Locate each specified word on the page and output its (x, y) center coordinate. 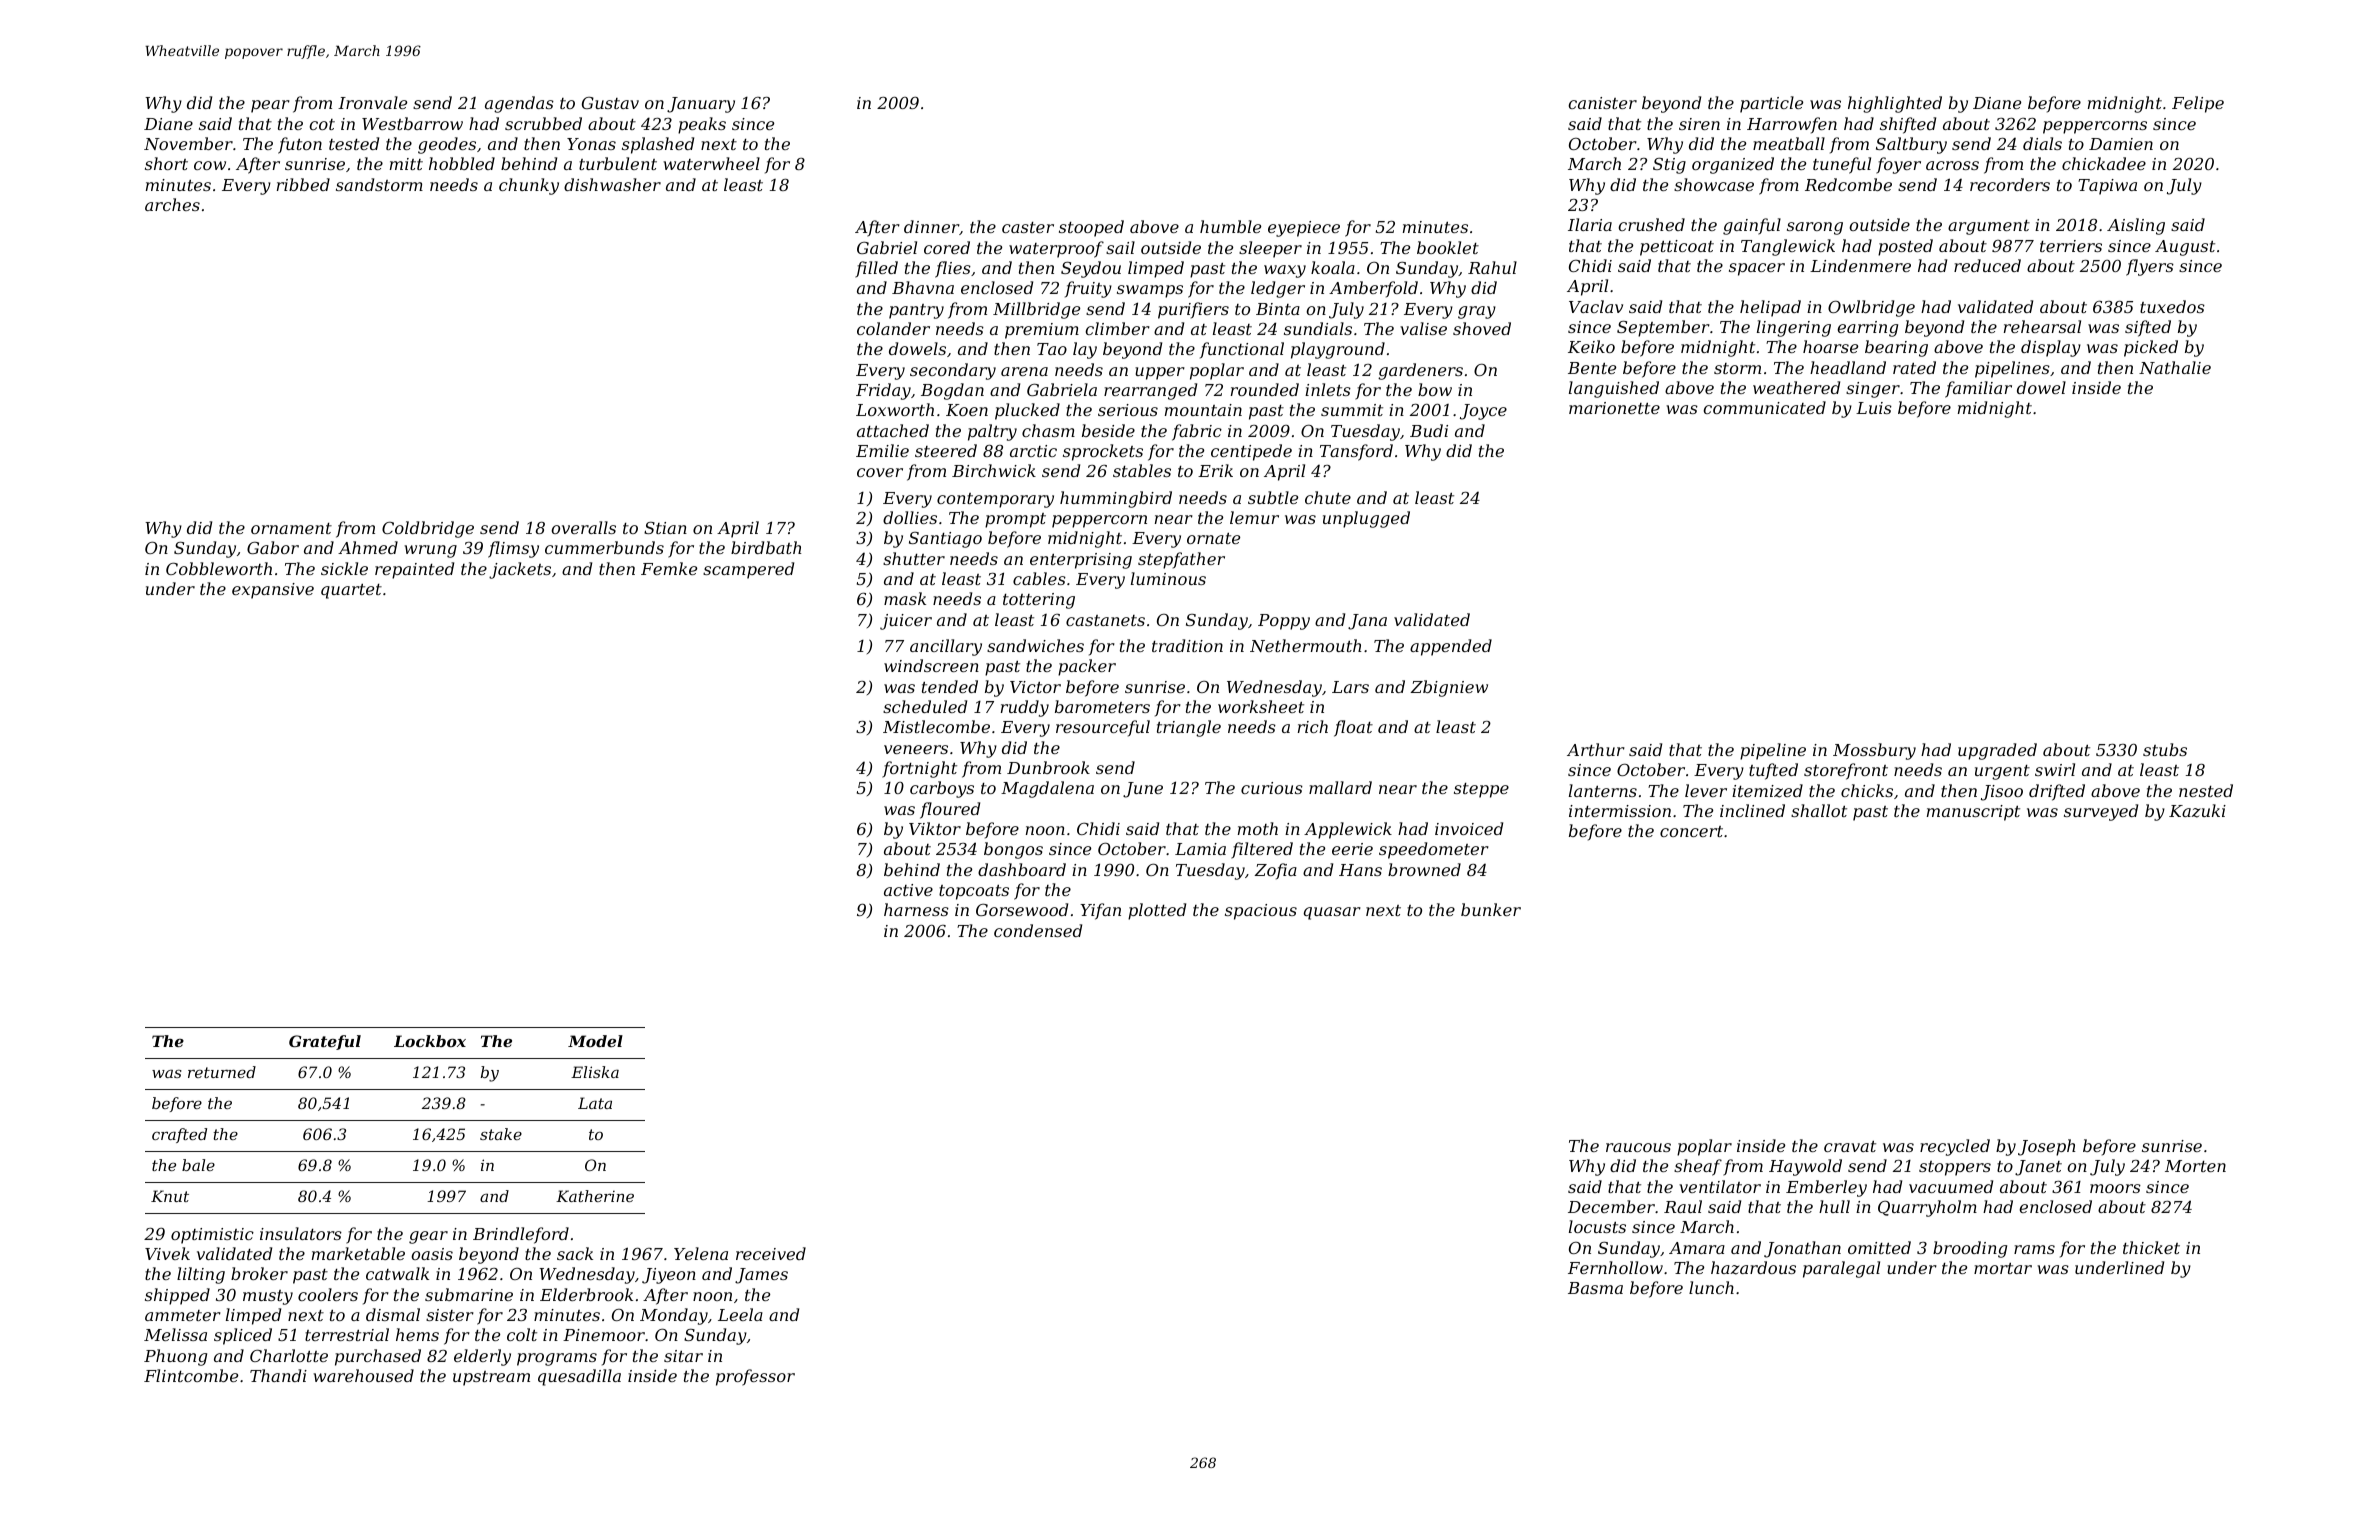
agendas (519, 104)
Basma (1595, 1288)
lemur (1254, 517)
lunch (1711, 1287)
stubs (2165, 749)
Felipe (2198, 104)
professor (755, 1377)
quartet (351, 591)
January (701, 105)
